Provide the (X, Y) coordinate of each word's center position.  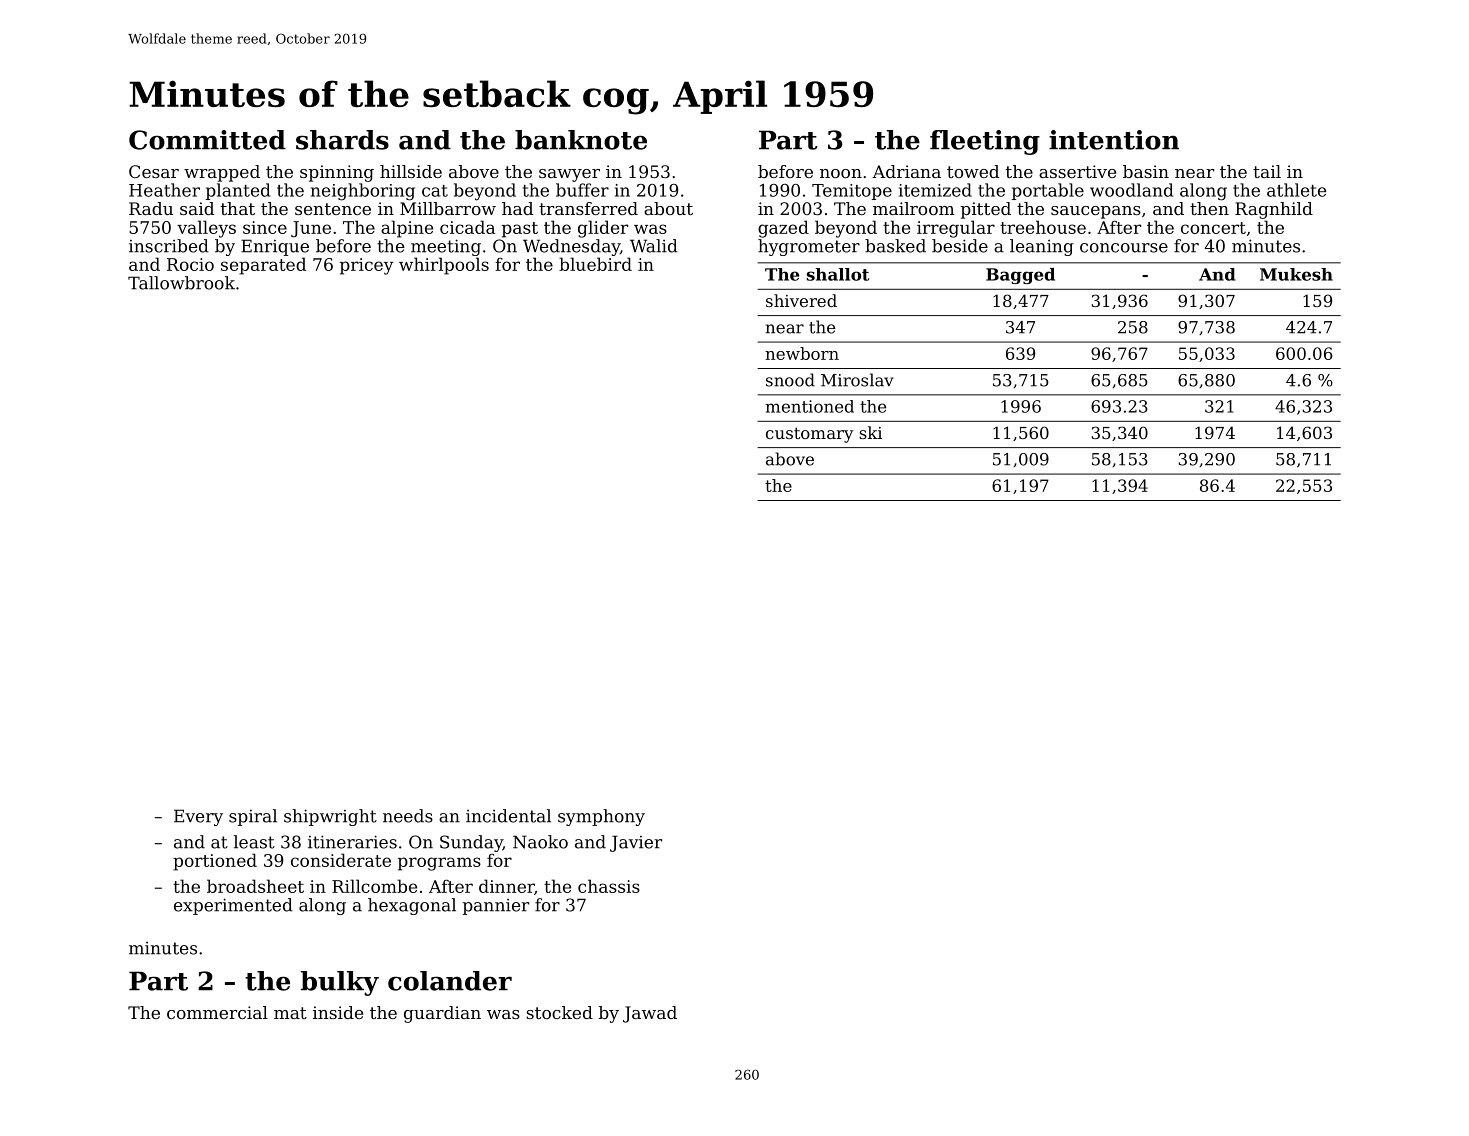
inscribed (169, 246)
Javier (636, 843)
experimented (233, 906)
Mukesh (1296, 274)
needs (408, 816)
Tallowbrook (181, 283)
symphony (601, 817)
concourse (1124, 248)
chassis (609, 886)
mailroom (914, 208)
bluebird (595, 264)
